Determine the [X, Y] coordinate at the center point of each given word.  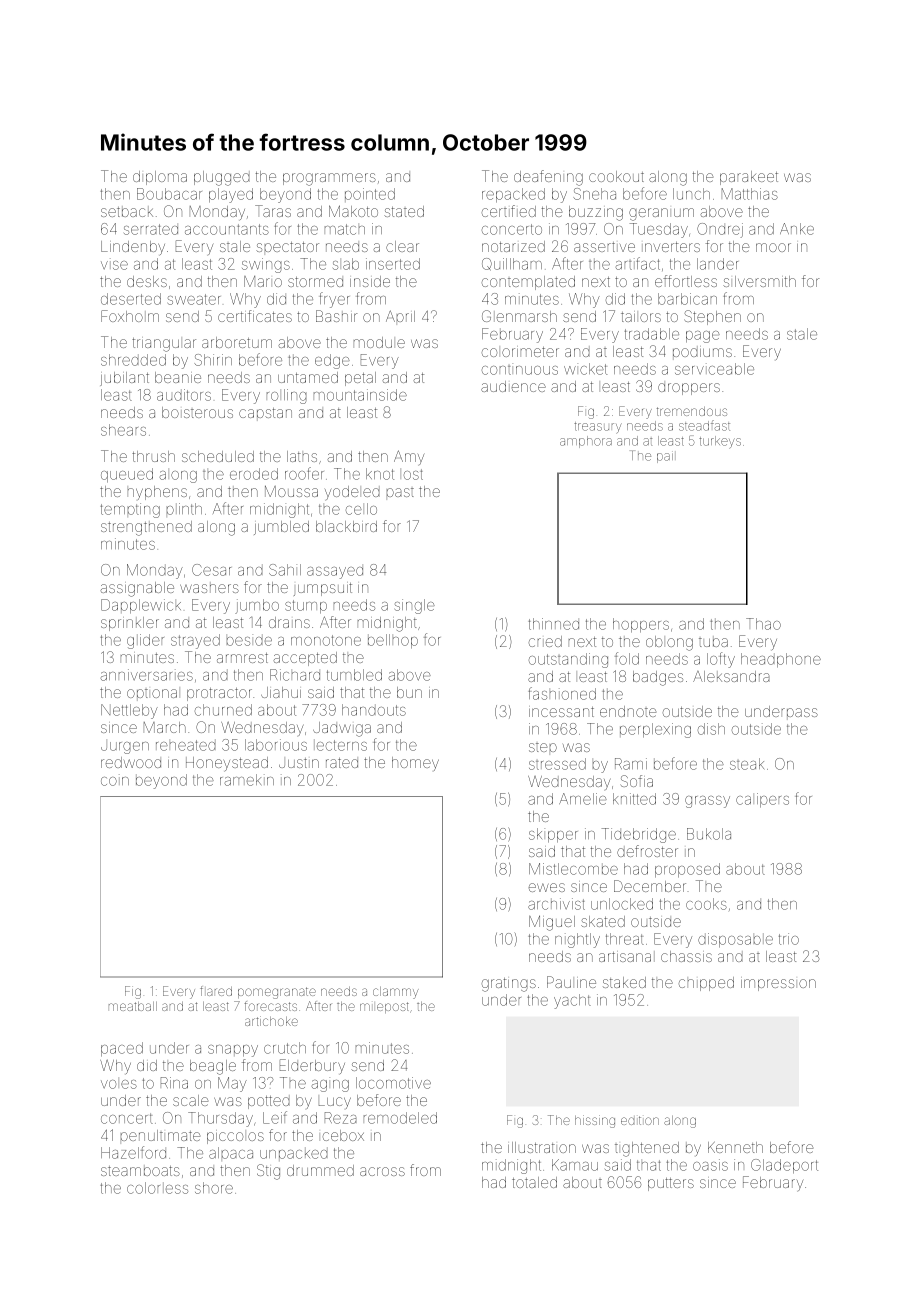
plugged [222, 178]
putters [671, 1184]
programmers [329, 179]
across [382, 1171]
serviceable [714, 369]
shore [214, 1188]
